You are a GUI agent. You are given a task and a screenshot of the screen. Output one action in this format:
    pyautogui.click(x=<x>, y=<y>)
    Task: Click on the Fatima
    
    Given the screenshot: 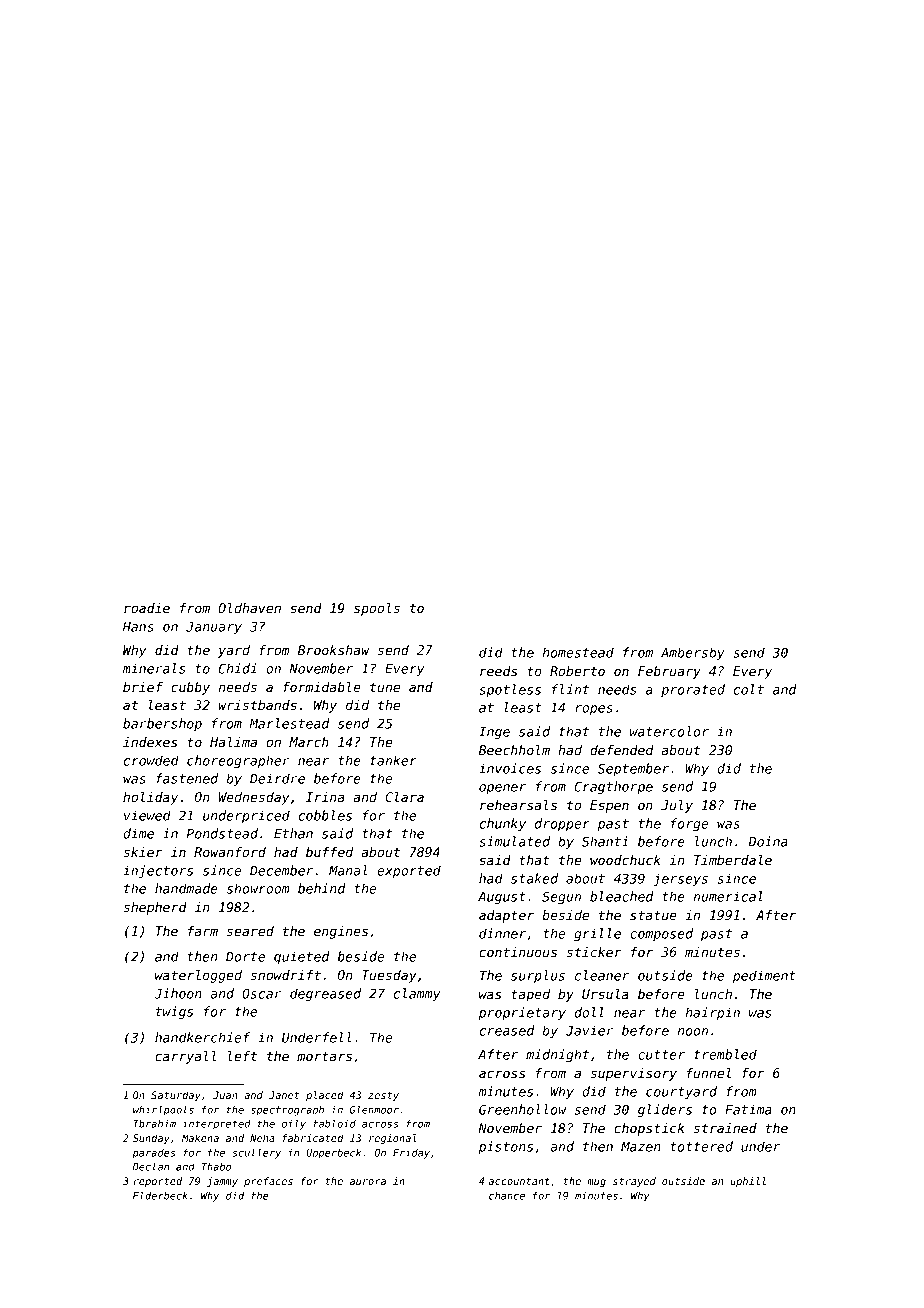 What is the action you would take?
    pyautogui.click(x=748, y=1109)
